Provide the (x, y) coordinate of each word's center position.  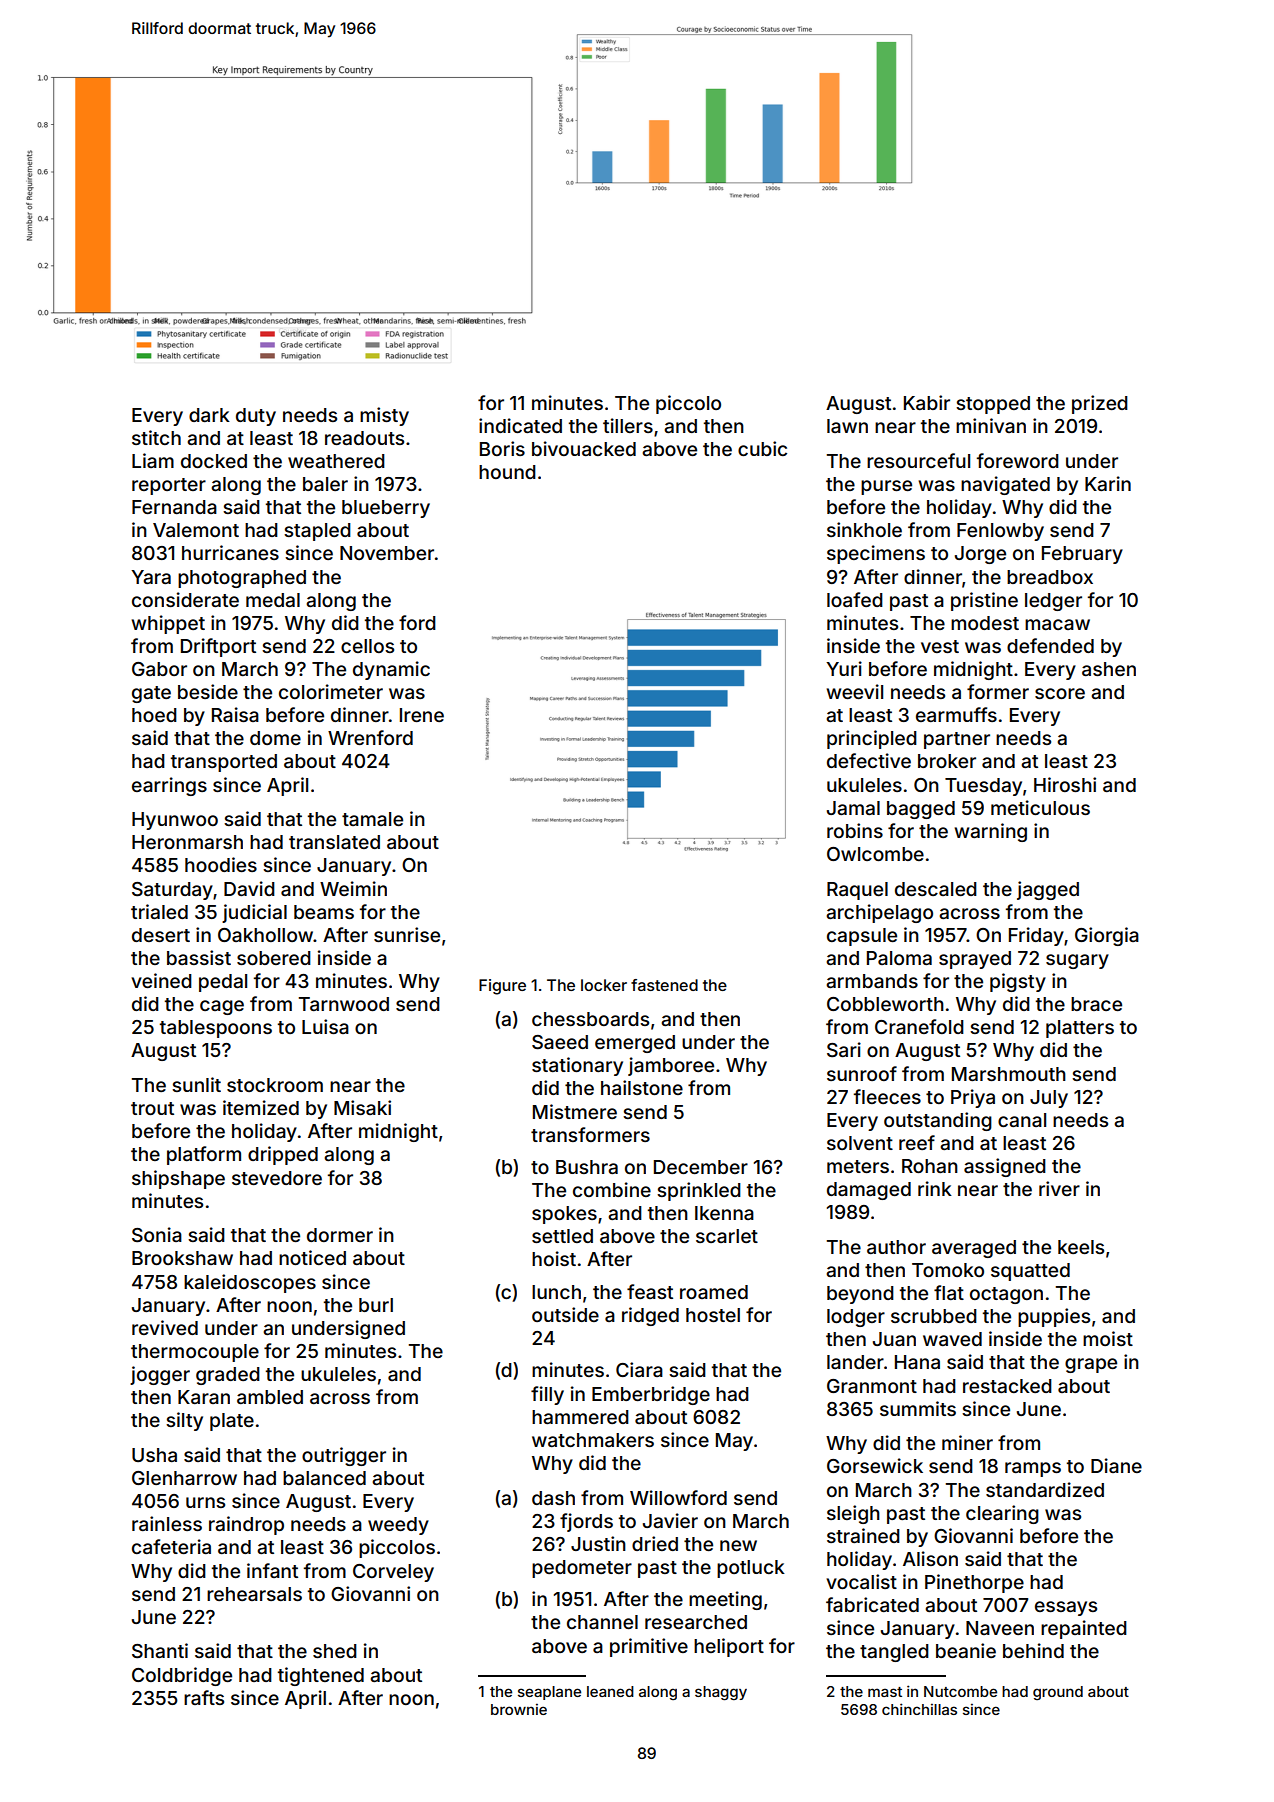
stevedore (277, 1178)
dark (209, 415)
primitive (649, 1647)
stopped (993, 405)
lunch (556, 1292)
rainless (167, 1523)
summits (918, 1408)
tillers (628, 425)
